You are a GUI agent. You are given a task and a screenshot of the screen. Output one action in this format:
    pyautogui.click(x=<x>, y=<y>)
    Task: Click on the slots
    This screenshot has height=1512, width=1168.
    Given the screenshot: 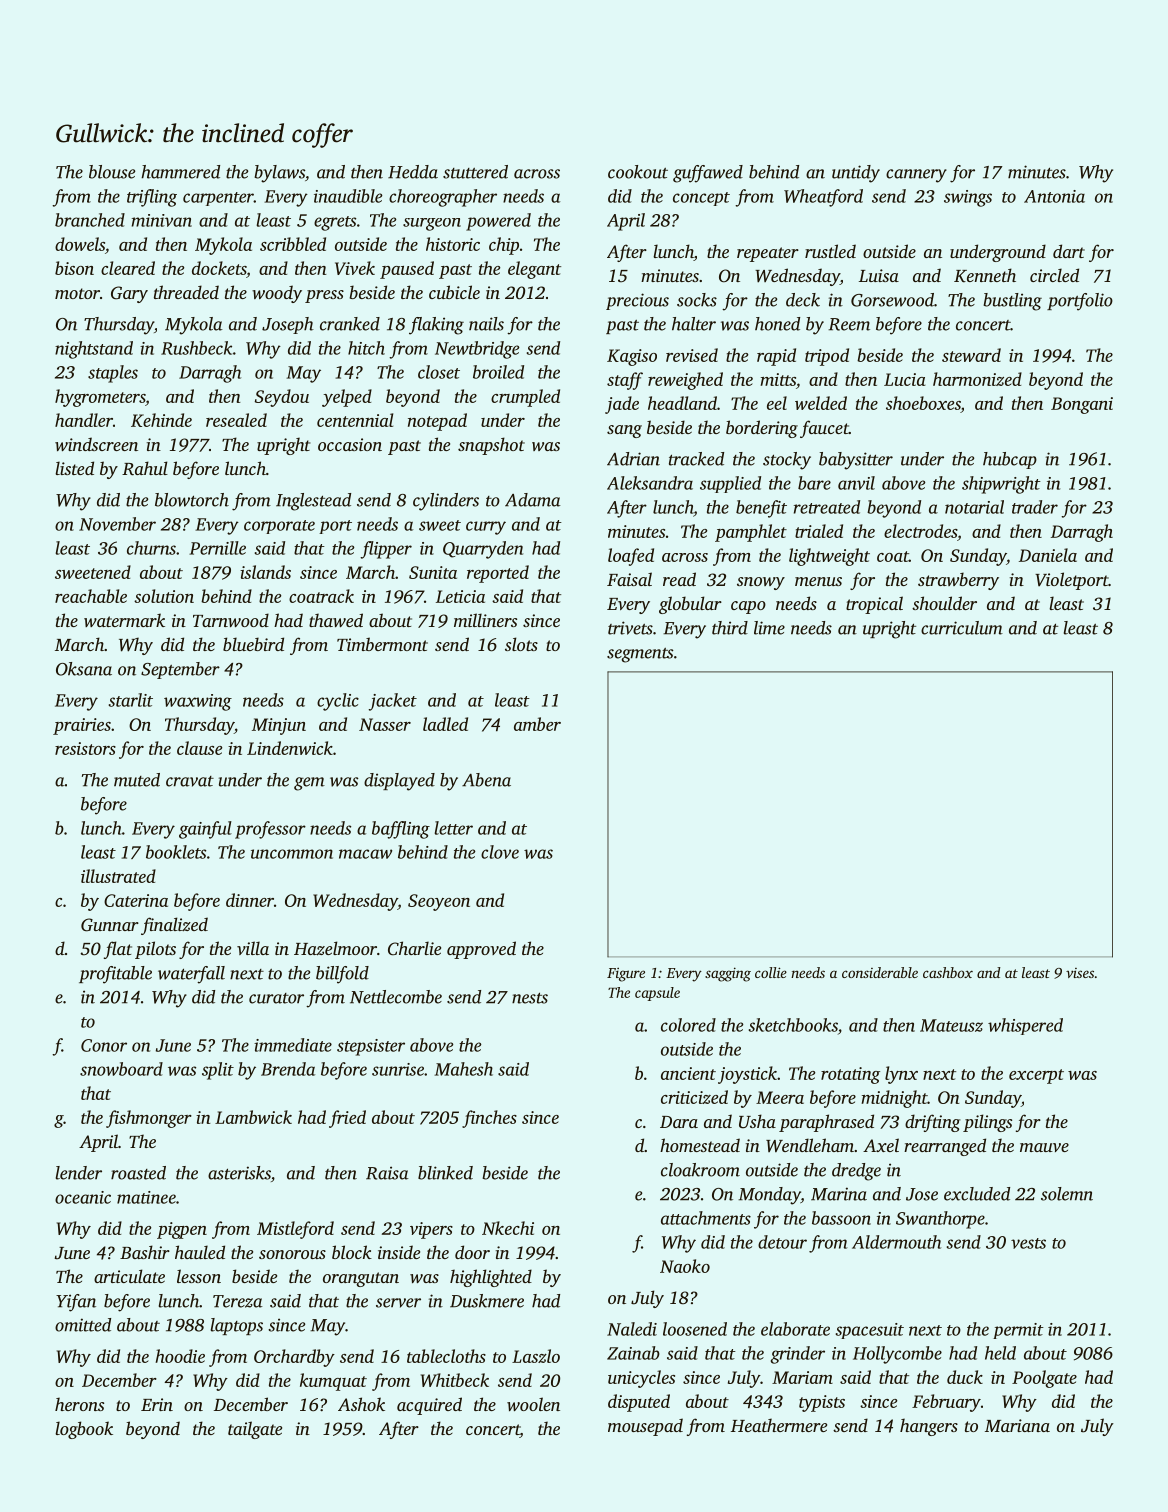 What is the action you would take?
    pyautogui.click(x=521, y=644)
